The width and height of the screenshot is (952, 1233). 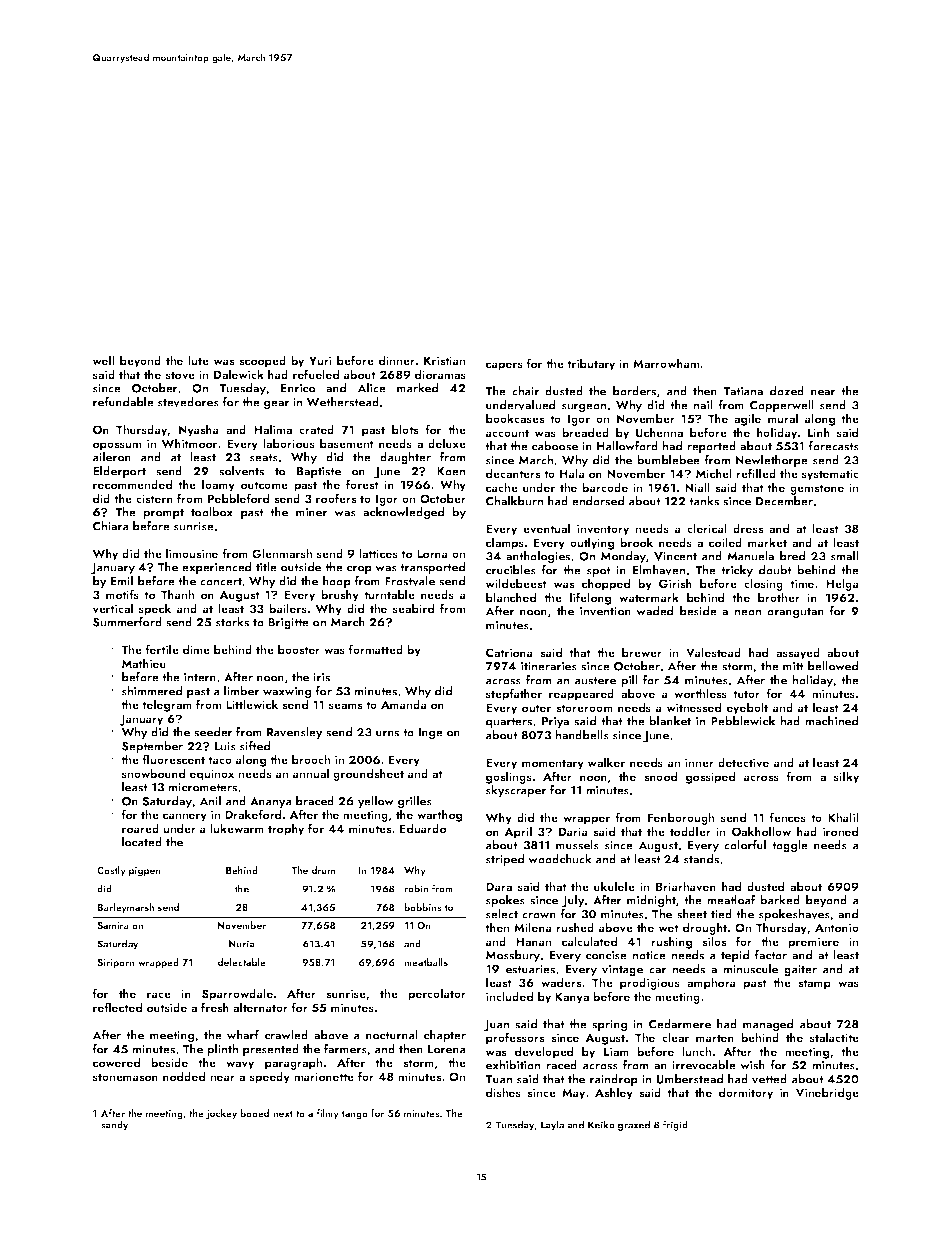 What do you see at coordinates (114, 1125) in the screenshot?
I see `sandy` at bounding box center [114, 1125].
